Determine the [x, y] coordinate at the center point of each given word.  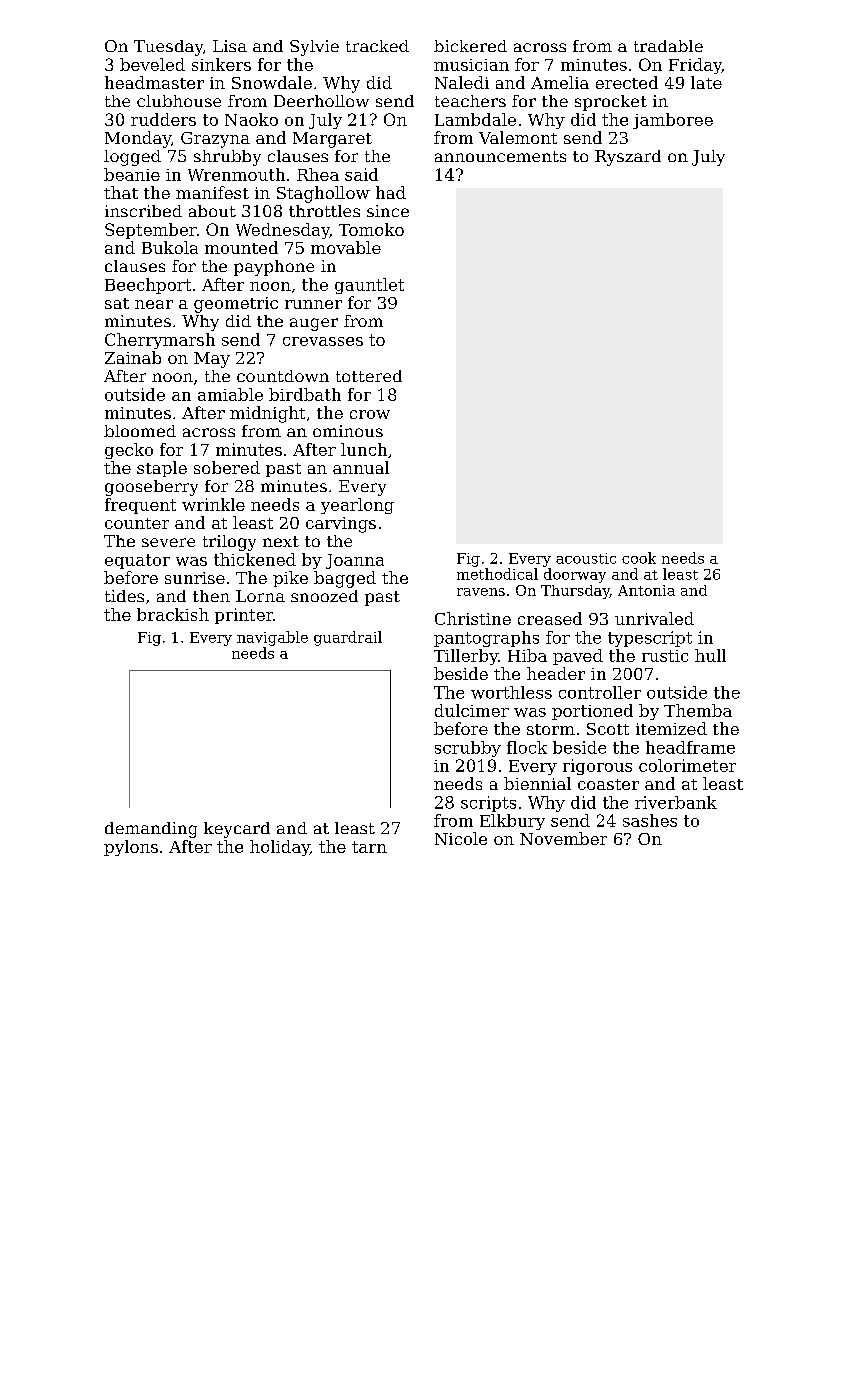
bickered [470, 46]
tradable [668, 46]
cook [639, 558]
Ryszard [628, 158]
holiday [280, 848]
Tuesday [168, 48]
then [211, 596]
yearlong [357, 506]
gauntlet [369, 286]
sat [117, 303]
